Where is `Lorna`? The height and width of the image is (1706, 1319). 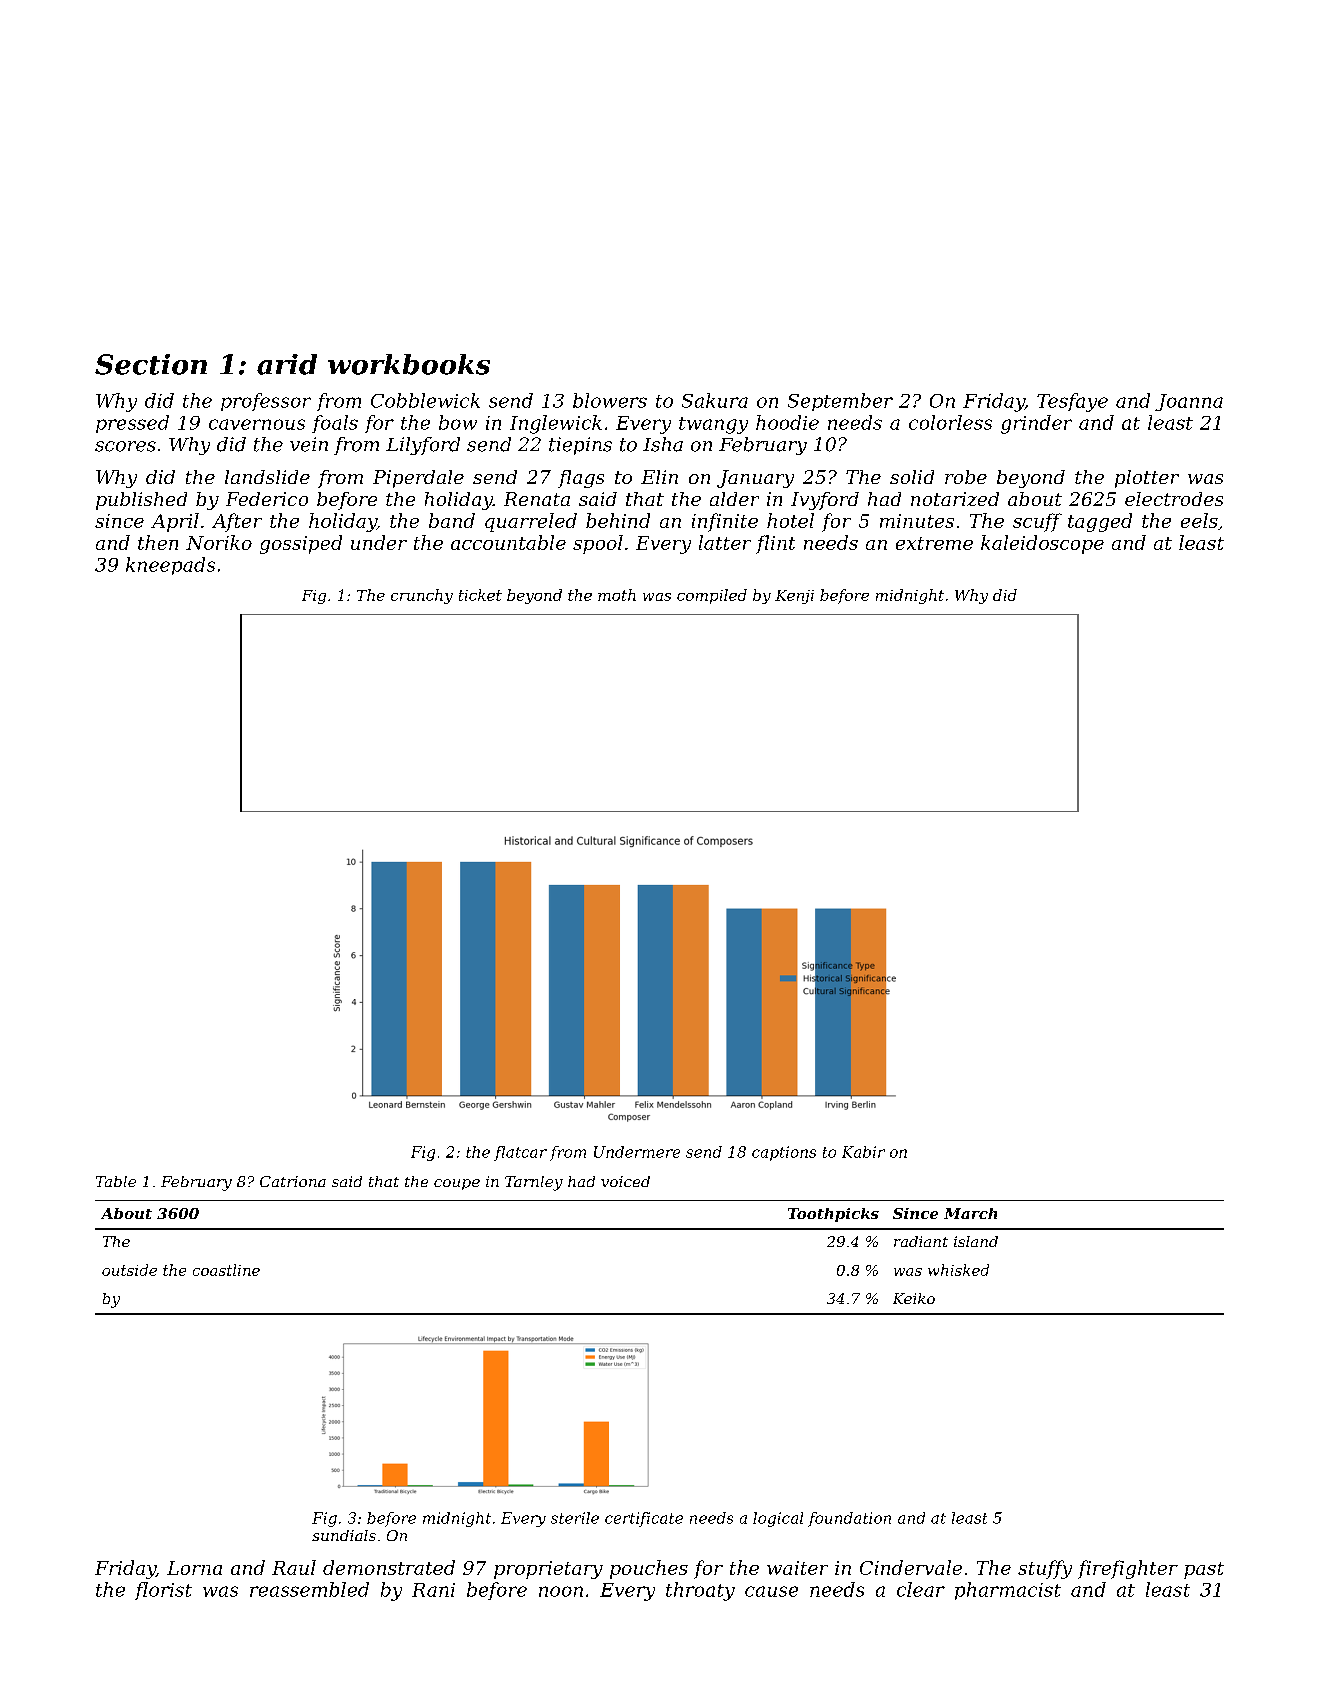 Lorna is located at coordinates (194, 1568).
